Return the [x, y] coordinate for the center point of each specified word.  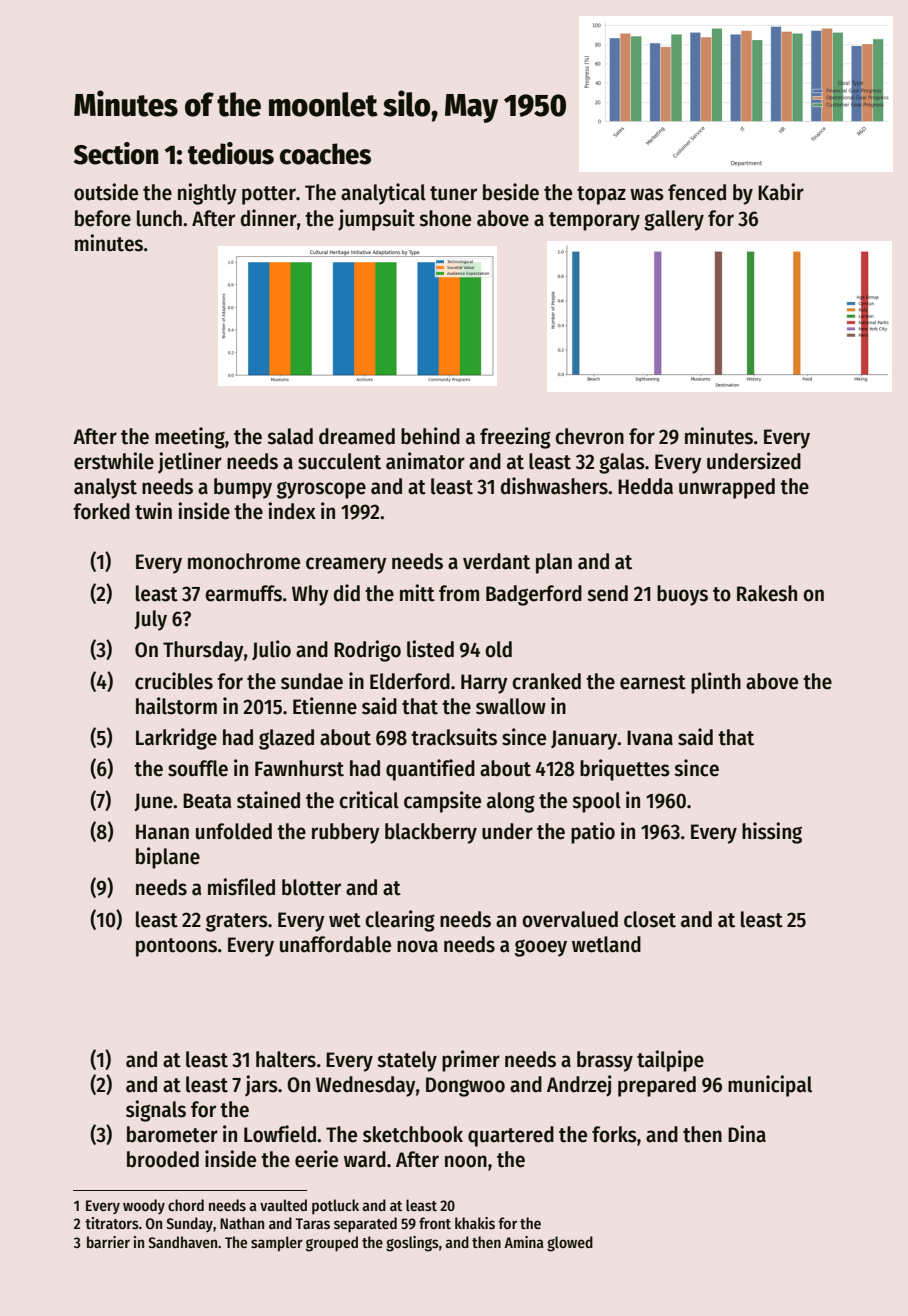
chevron [589, 436]
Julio [271, 650]
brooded [163, 1159]
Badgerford [534, 595]
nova [417, 946]
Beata [207, 801]
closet [650, 919]
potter [269, 195]
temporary [594, 221]
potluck [335, 1206]
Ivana [650, 738]
